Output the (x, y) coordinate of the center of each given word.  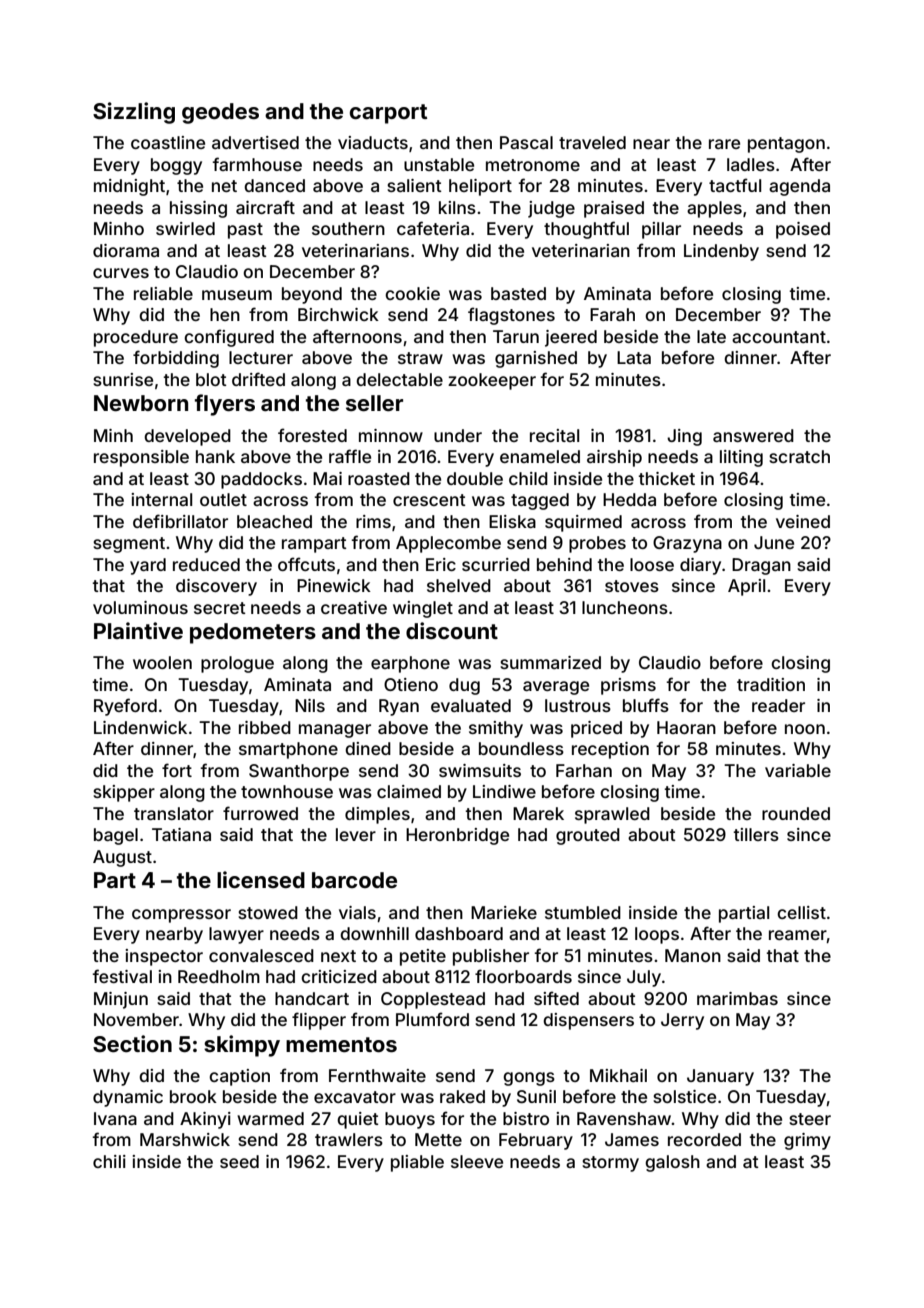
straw (420, 358)
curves (121, 273)
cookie (412, 293)
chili (109, 1161)
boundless (521, 748)
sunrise (123, 379)
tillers (756, 834)
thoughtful (586, 230)
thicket (666, 478)
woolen (162, 662)
